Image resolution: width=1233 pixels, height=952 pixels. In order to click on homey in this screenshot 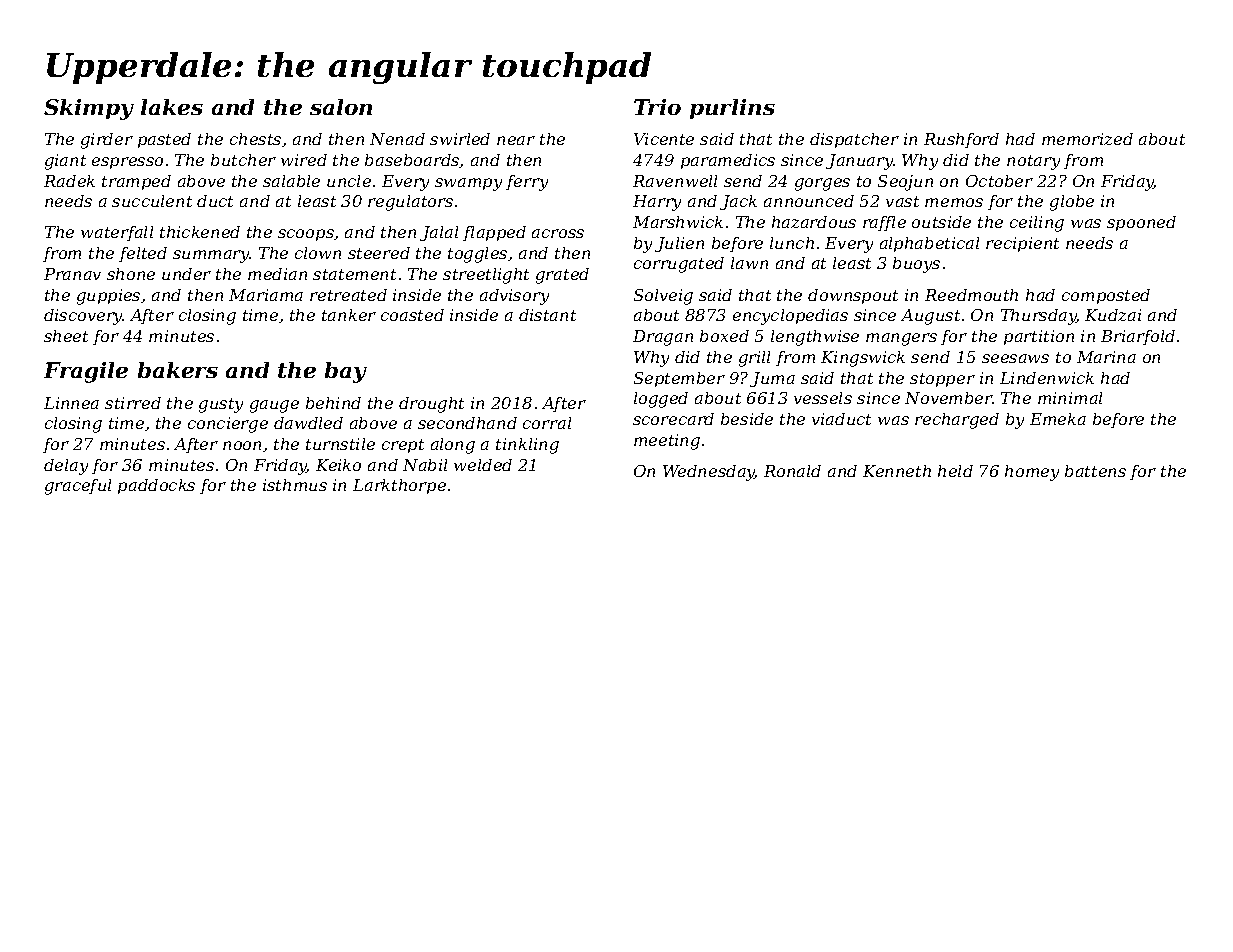, I will do `click(1032, 473)`.
